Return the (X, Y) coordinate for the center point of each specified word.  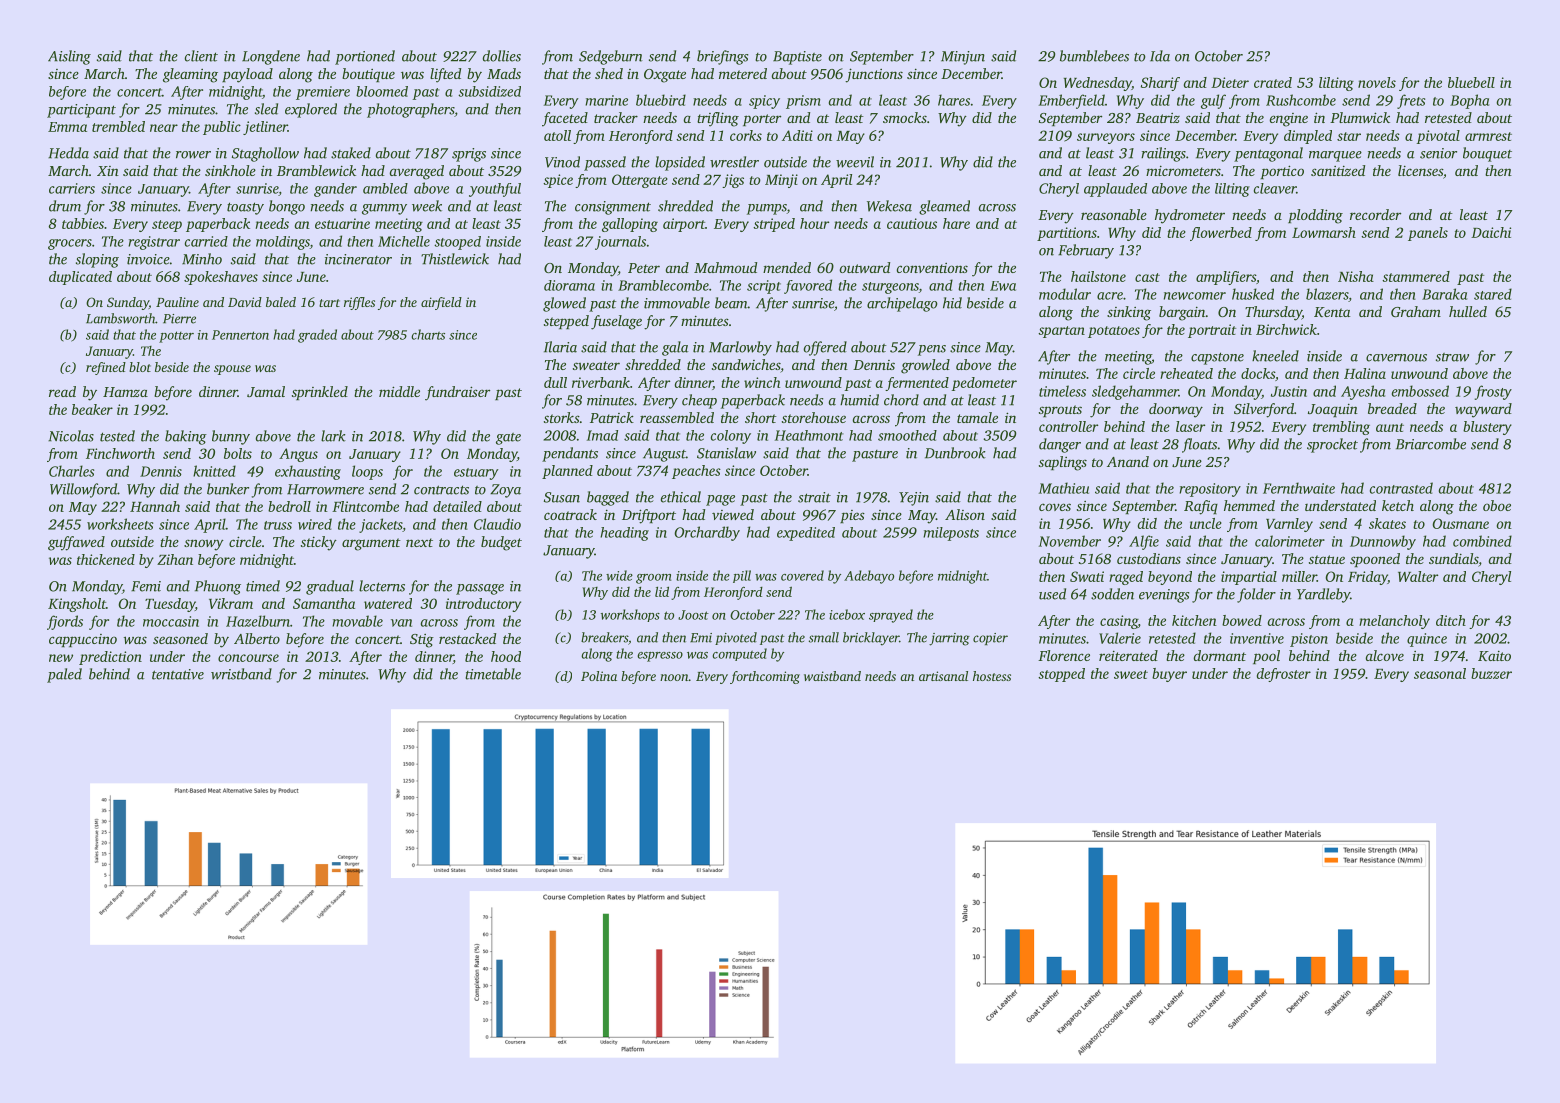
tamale (977, 417)
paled (64, 675)
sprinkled (320, 393)
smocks (905, 117)
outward (864, 267)
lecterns (382, 586)
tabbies (83, 223)
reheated (1186, 373)
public (222, 128)
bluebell (1471, 82)
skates (1387, 523)
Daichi (1491, 232)
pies (852, 516)
